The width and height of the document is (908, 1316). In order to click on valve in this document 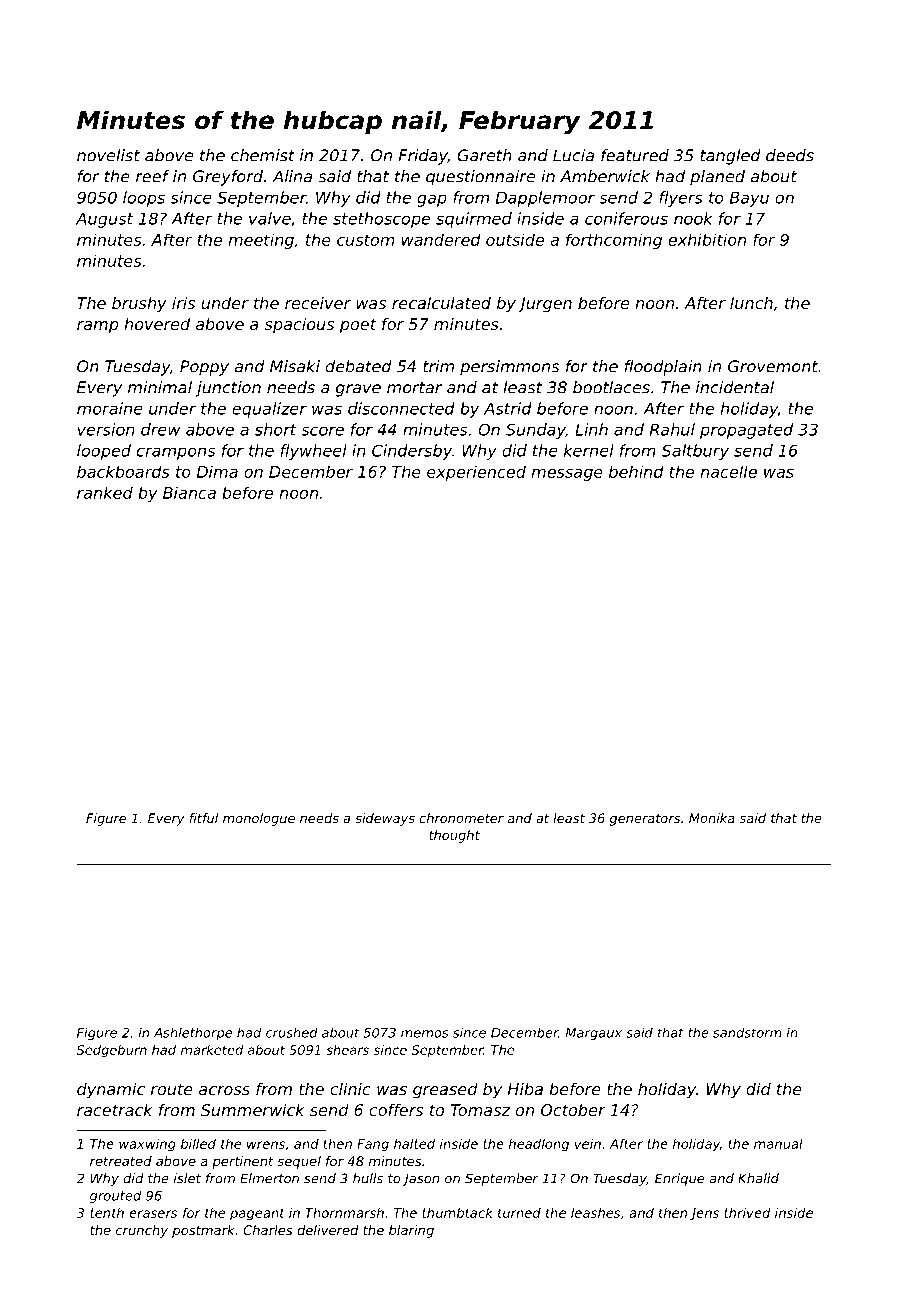, I will do `click(270, 218)`.
